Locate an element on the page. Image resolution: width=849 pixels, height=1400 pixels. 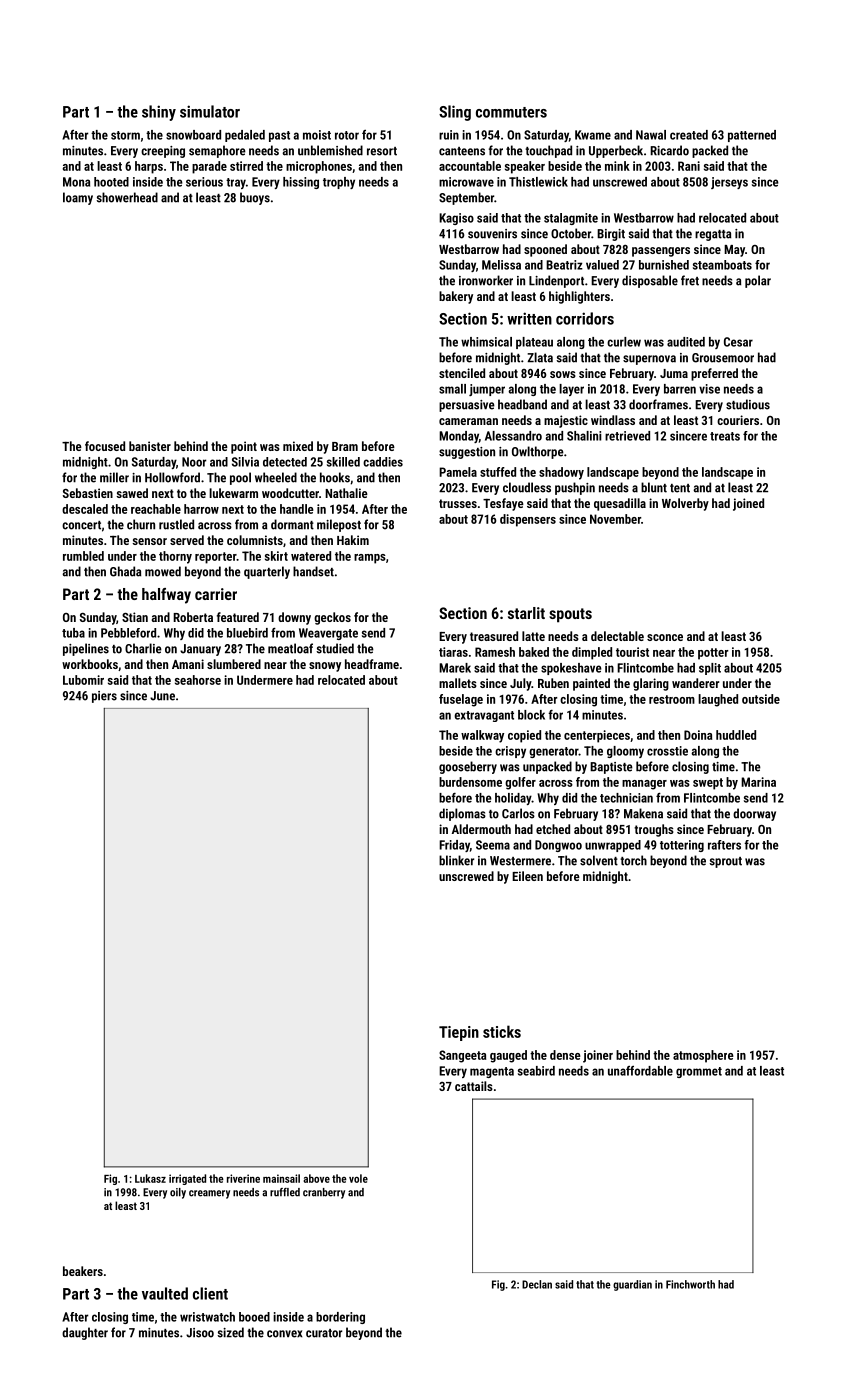
curator is located at coordinates (324, 1333).
